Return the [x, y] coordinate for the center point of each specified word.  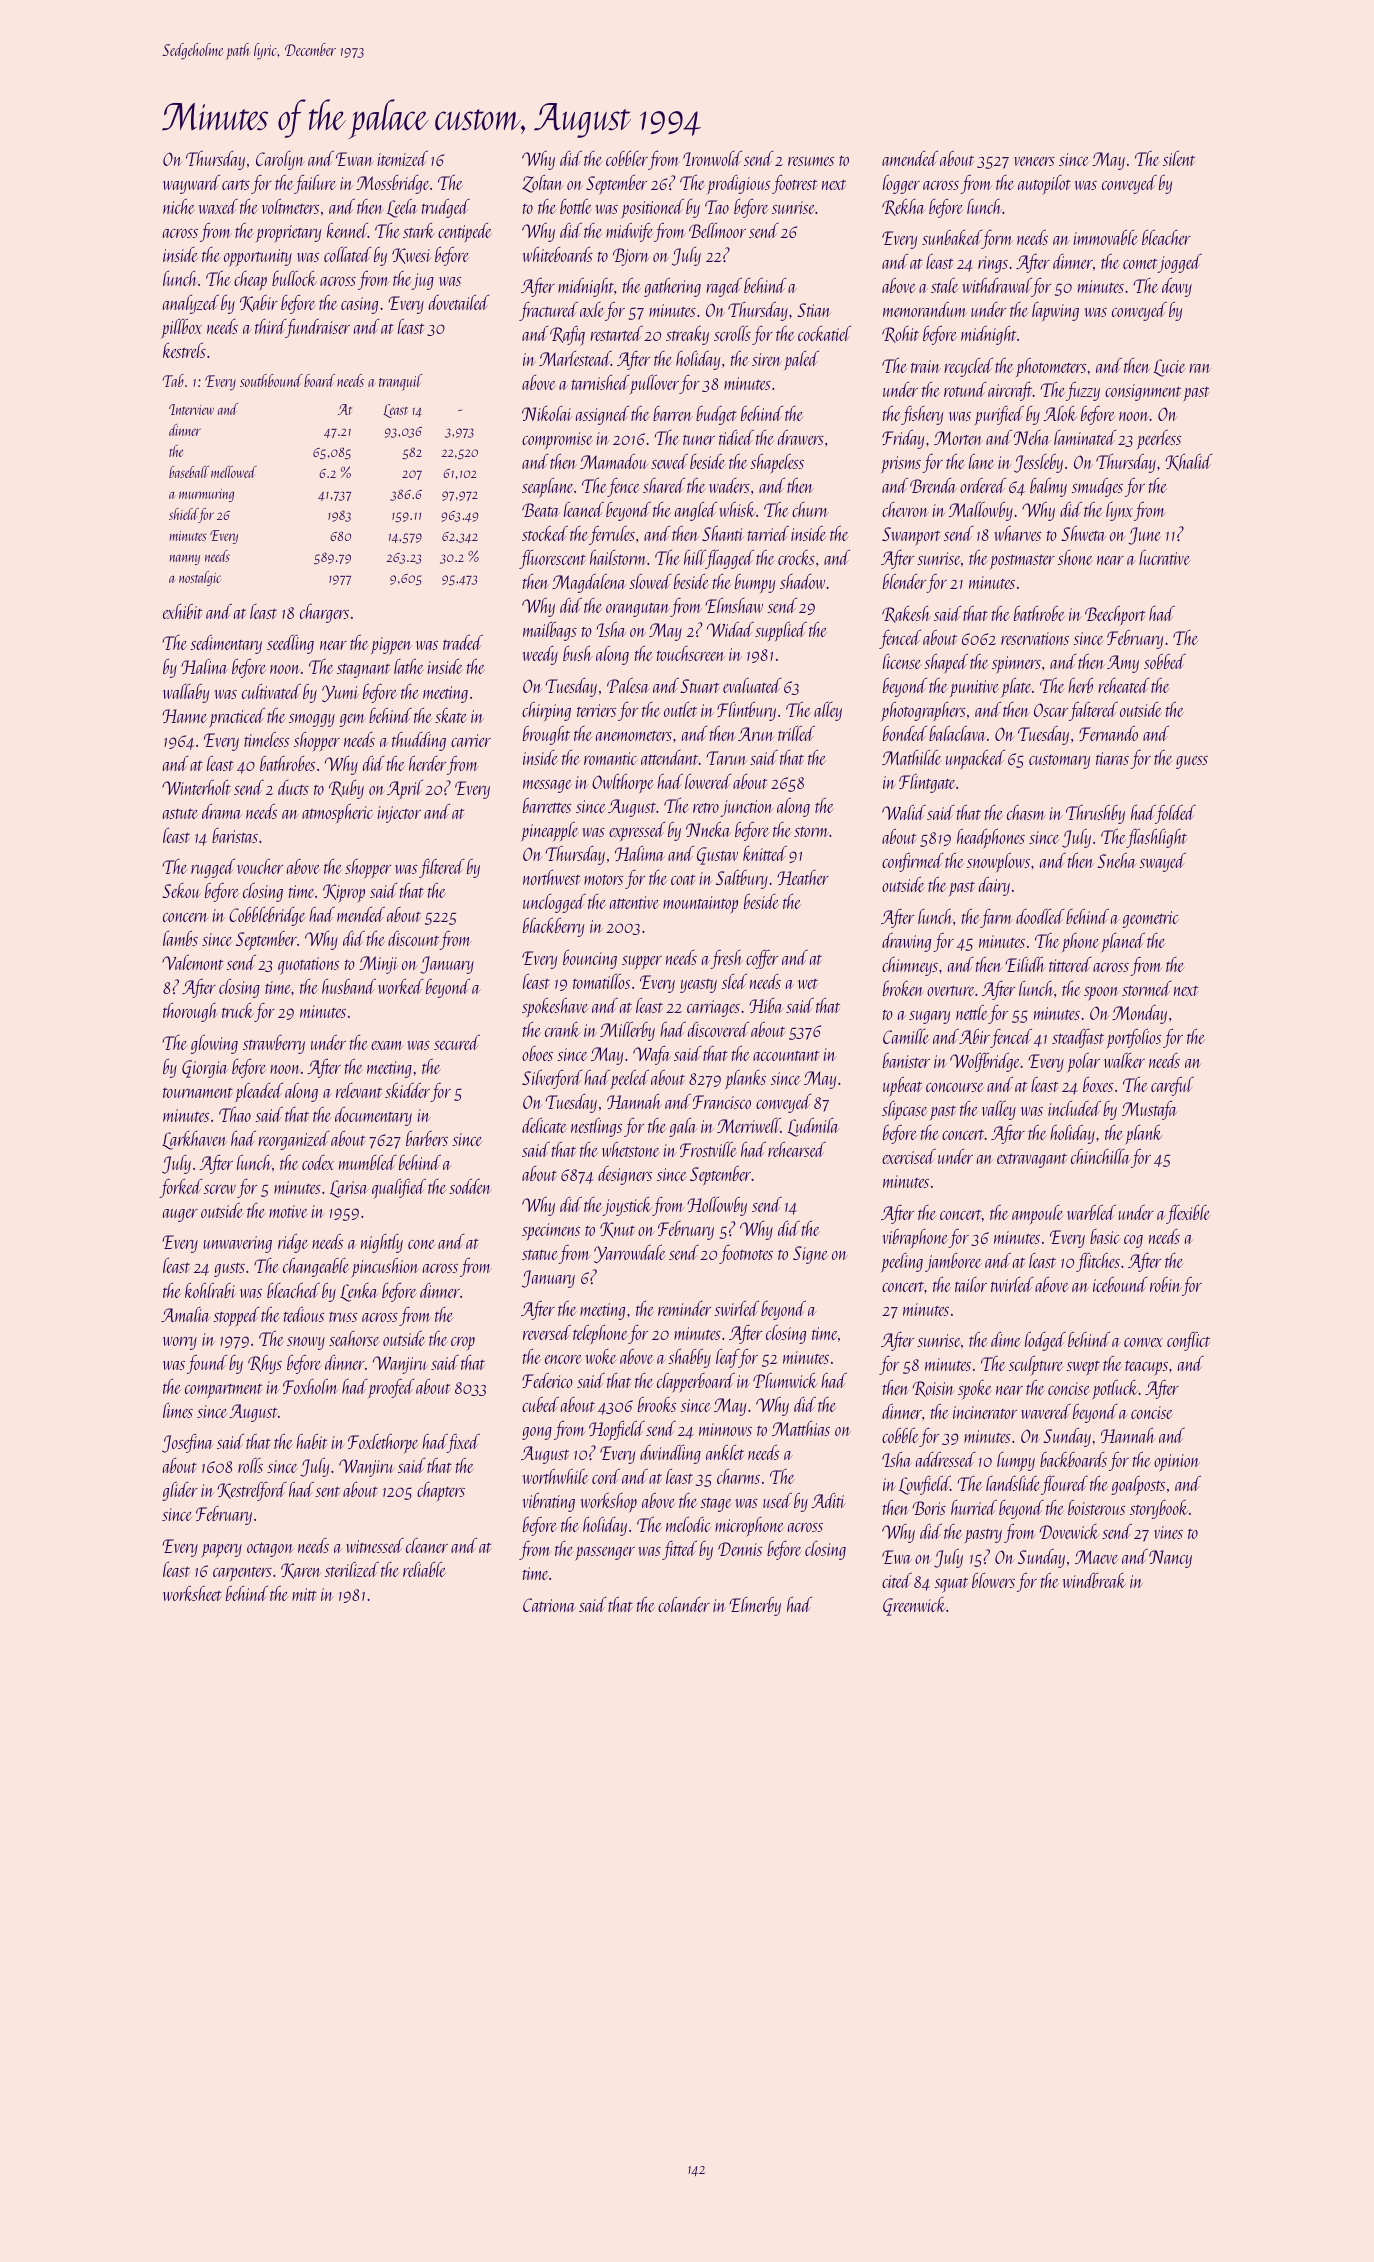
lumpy [1016, 1462]
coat [683, 880]
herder [427, 763]
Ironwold [712, 158]
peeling [902, 1262]
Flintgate [927, 783]
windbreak [1094, 1580]
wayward [191, 184]
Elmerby [755, 1606]
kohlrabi [210, 1290]
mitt [304, 1594]
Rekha [903, 207]
